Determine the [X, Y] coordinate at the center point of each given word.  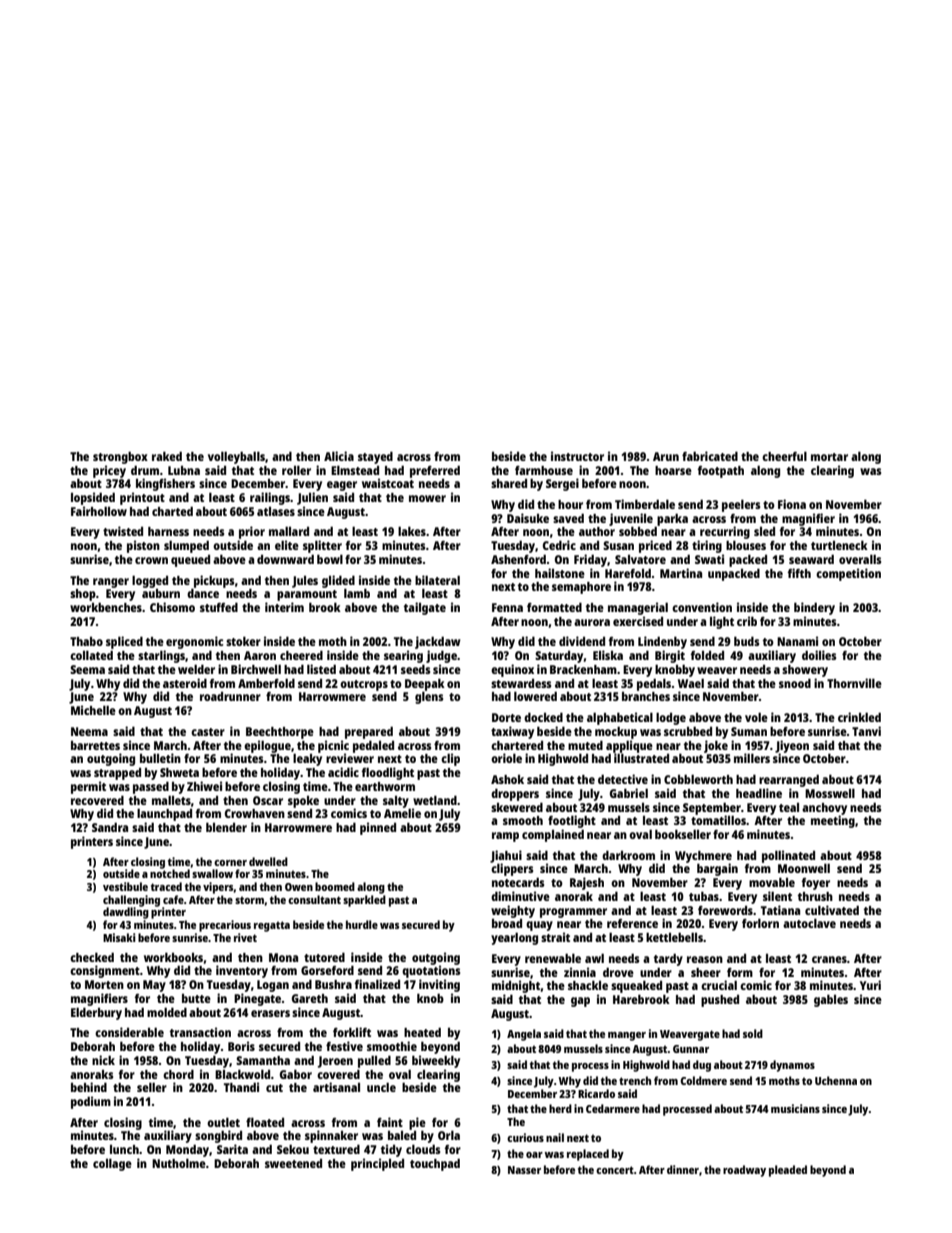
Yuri [870, 985]
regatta [272, 926]
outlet [223, 1122]
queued [190, 561]
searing [403, 656]
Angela [524, 1035]
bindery [814, 608]
